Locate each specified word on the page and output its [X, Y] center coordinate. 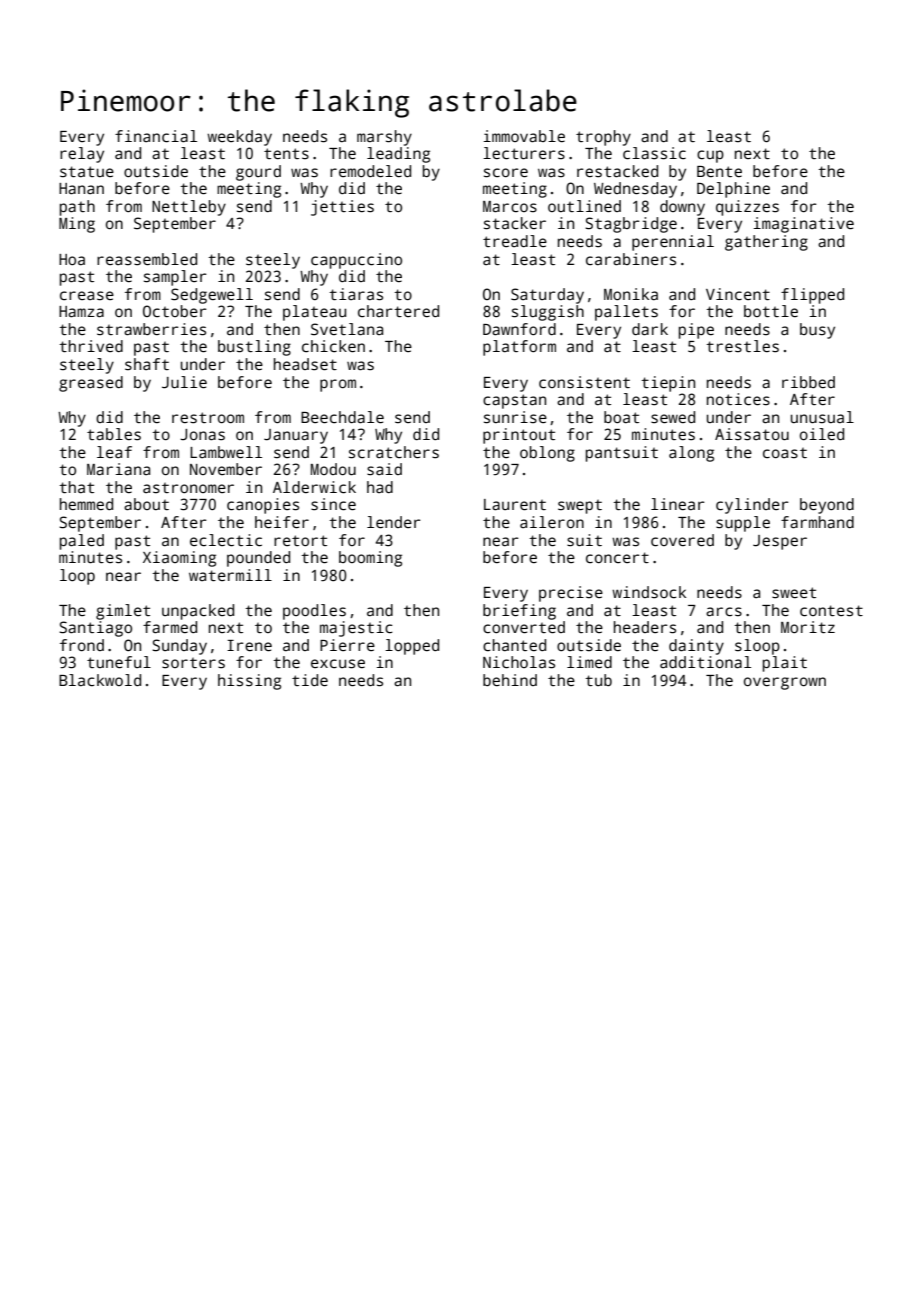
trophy [603, 138]
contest [831, 611]
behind [510, 680]
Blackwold [100, 680]
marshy [384, 138]
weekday [239, 138]
